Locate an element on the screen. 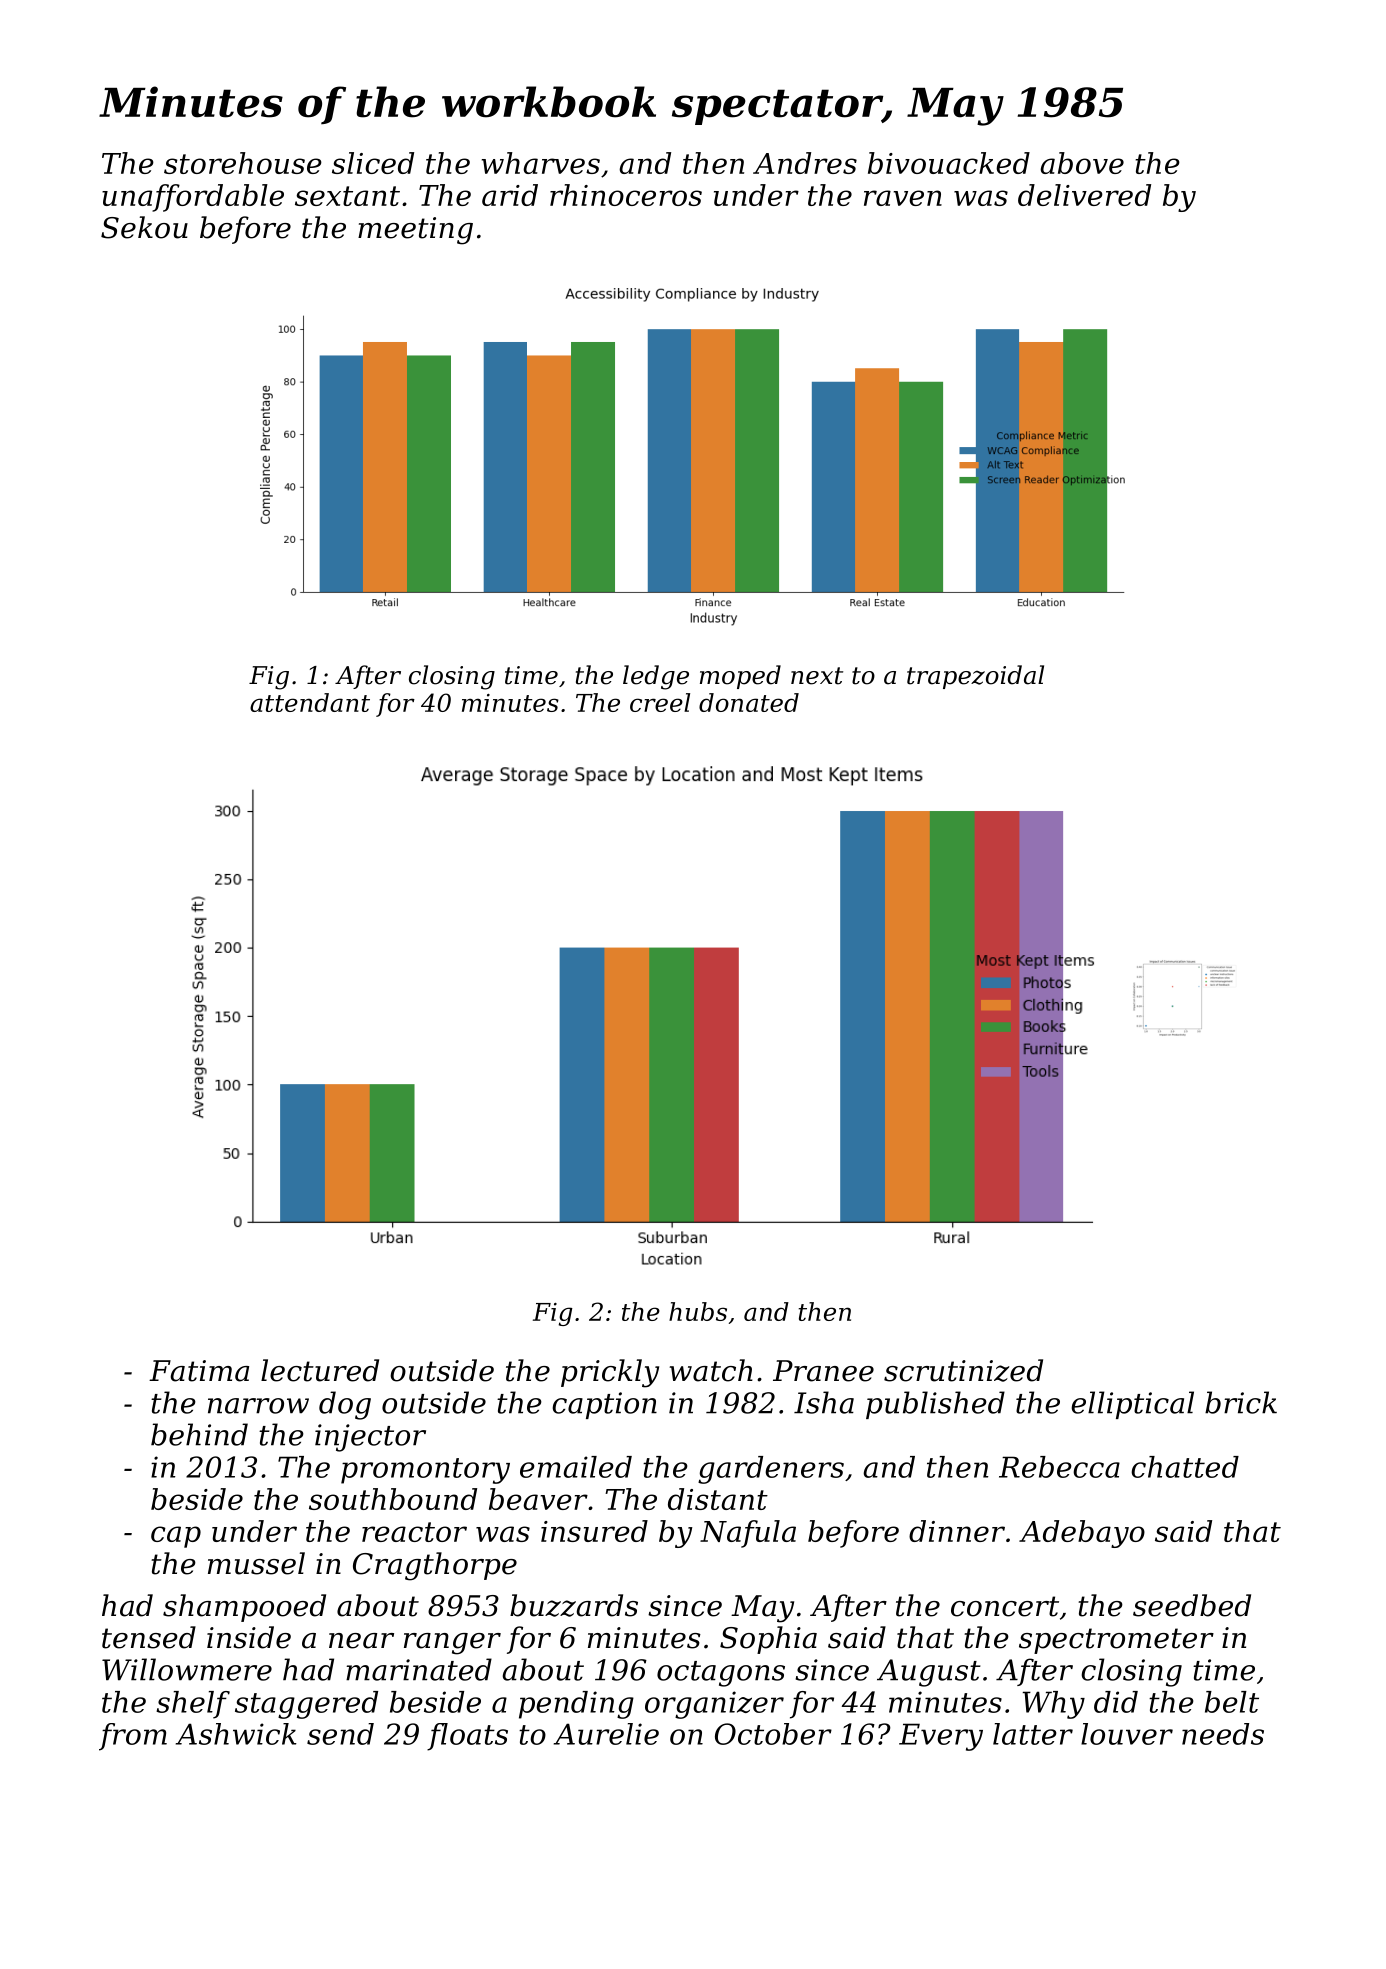  narrow is located at coordinates (258, 1406).
